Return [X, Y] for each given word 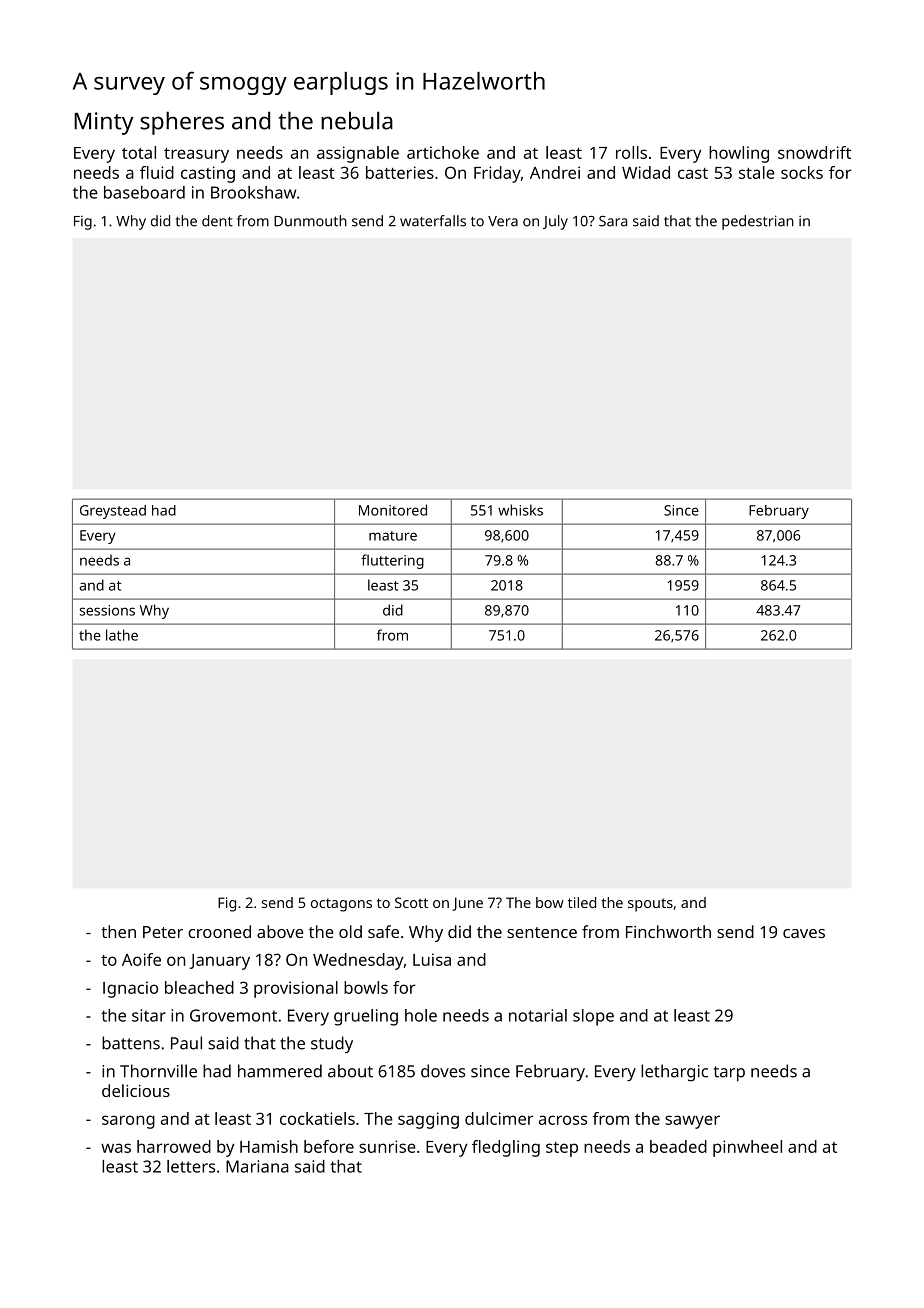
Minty [104, 123]
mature [393, 536]
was [116, 1148]
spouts [650, 905]
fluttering [392, 561]
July [555, 222]
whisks [520, 510]
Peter [163, 932]
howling [739, 154]
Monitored [393, 510]
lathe [122, 635]
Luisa [432, 959]
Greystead [113, 512]
